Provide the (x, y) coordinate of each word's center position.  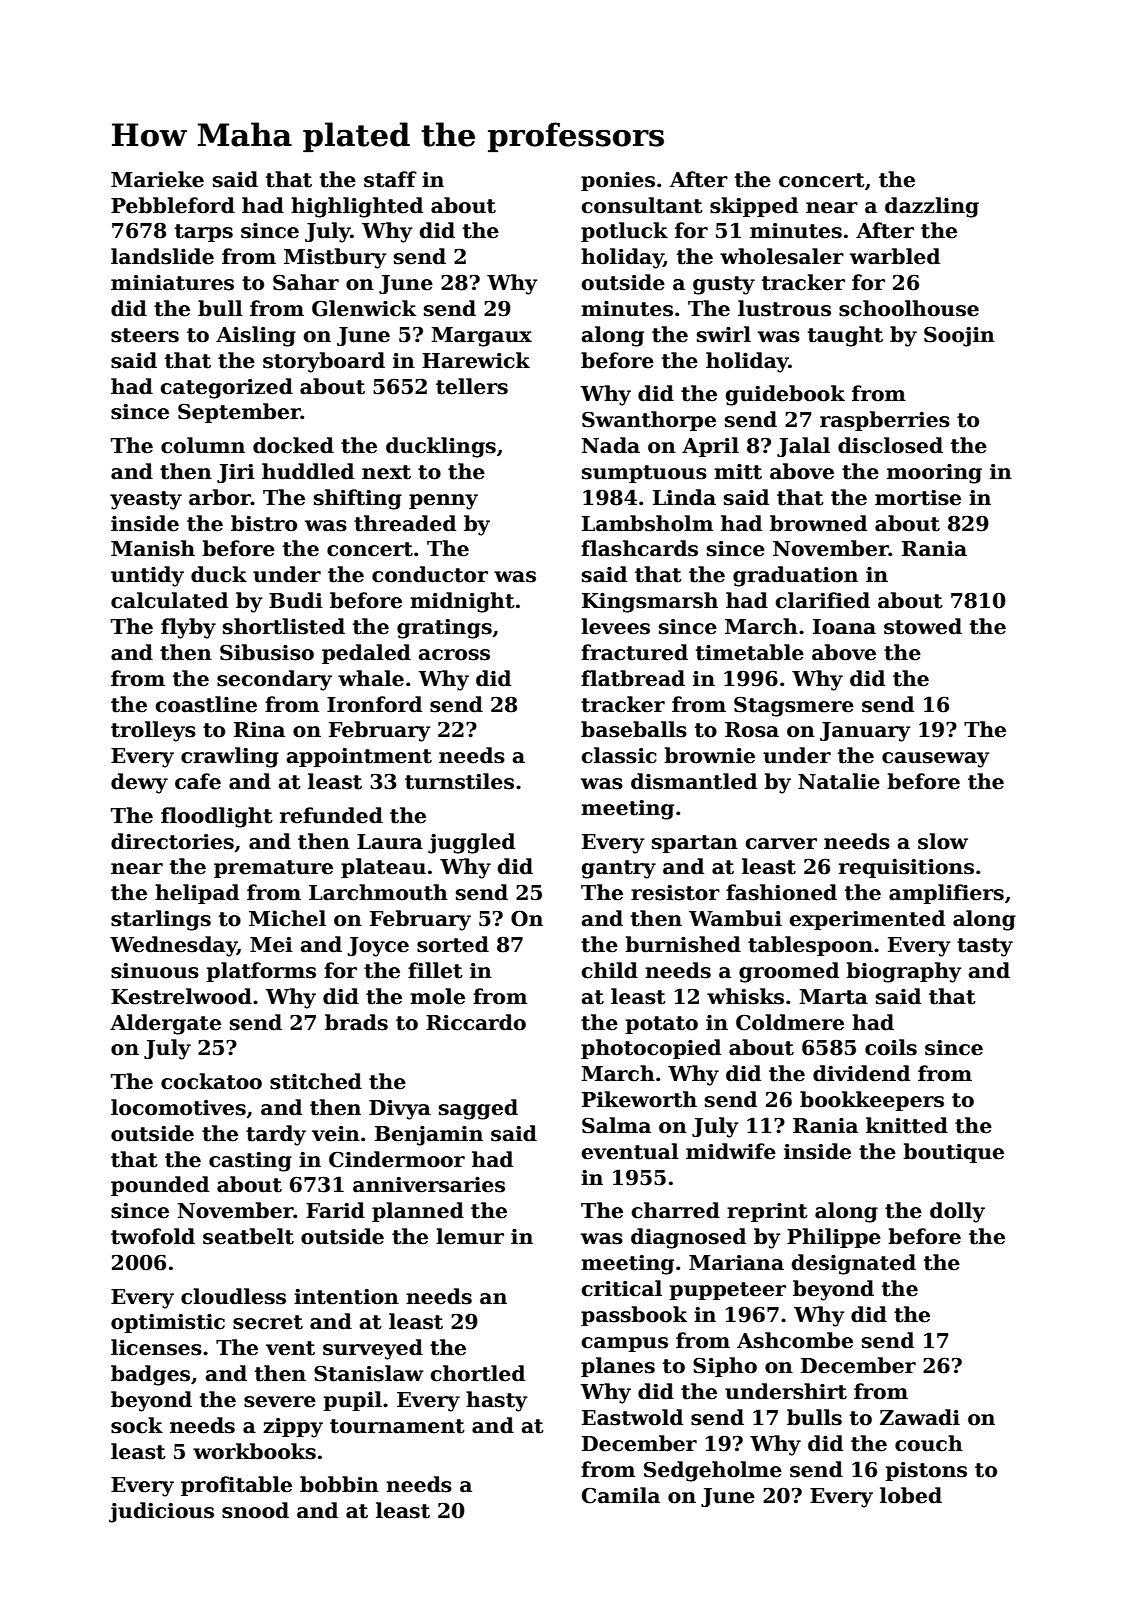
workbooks (254, 1451)
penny (443, 502)
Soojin (959, 336)
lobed (911, 1495)
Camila (621, 1495)
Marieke (157, 179)
